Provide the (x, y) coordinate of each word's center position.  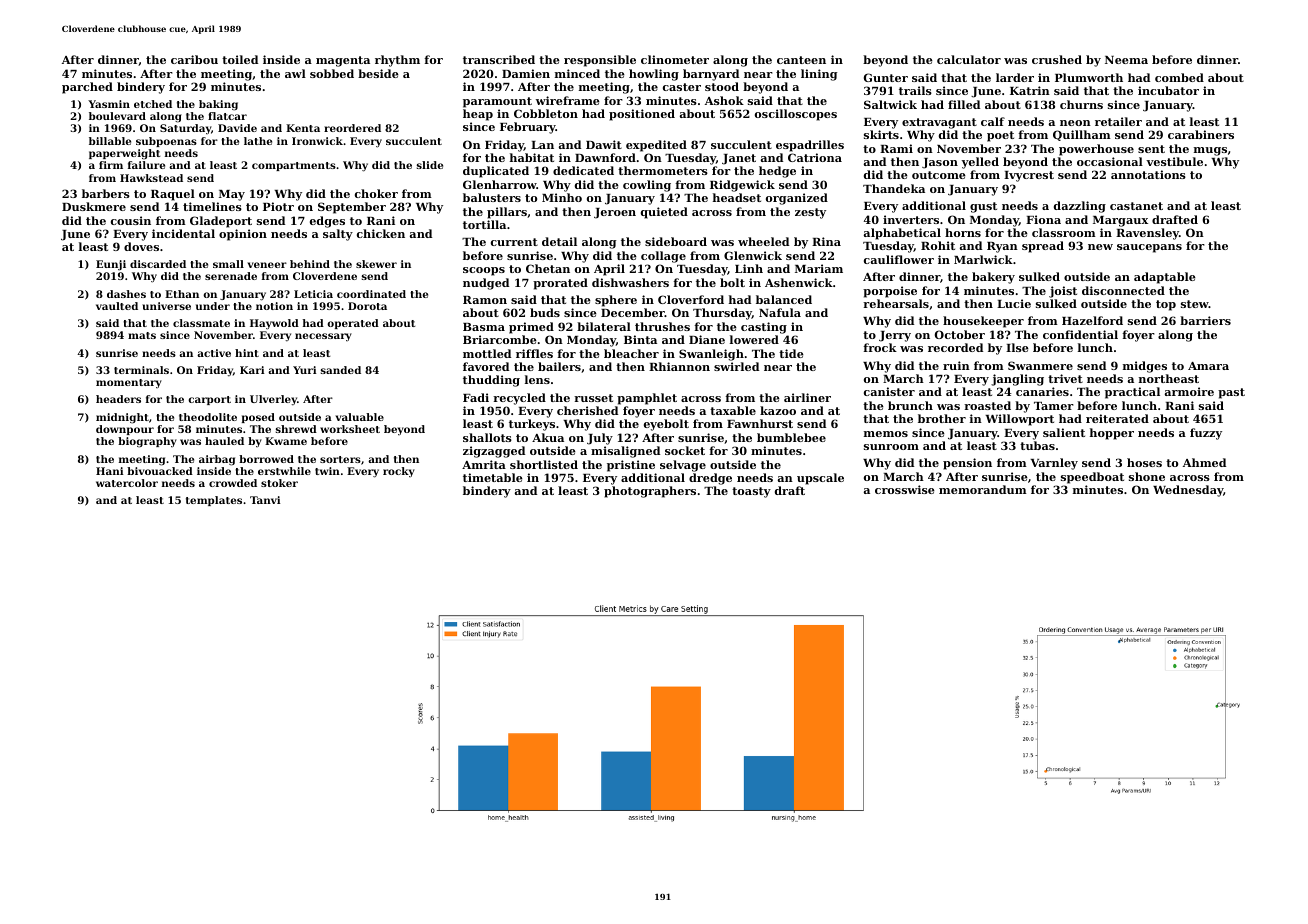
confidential (1080, 334)
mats (142, 335)
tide (791, 353)
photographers (650, 492)
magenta (343, 61)
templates (214, 501)
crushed (1057, 59)
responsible (600, 61)
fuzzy (1206, 434)
